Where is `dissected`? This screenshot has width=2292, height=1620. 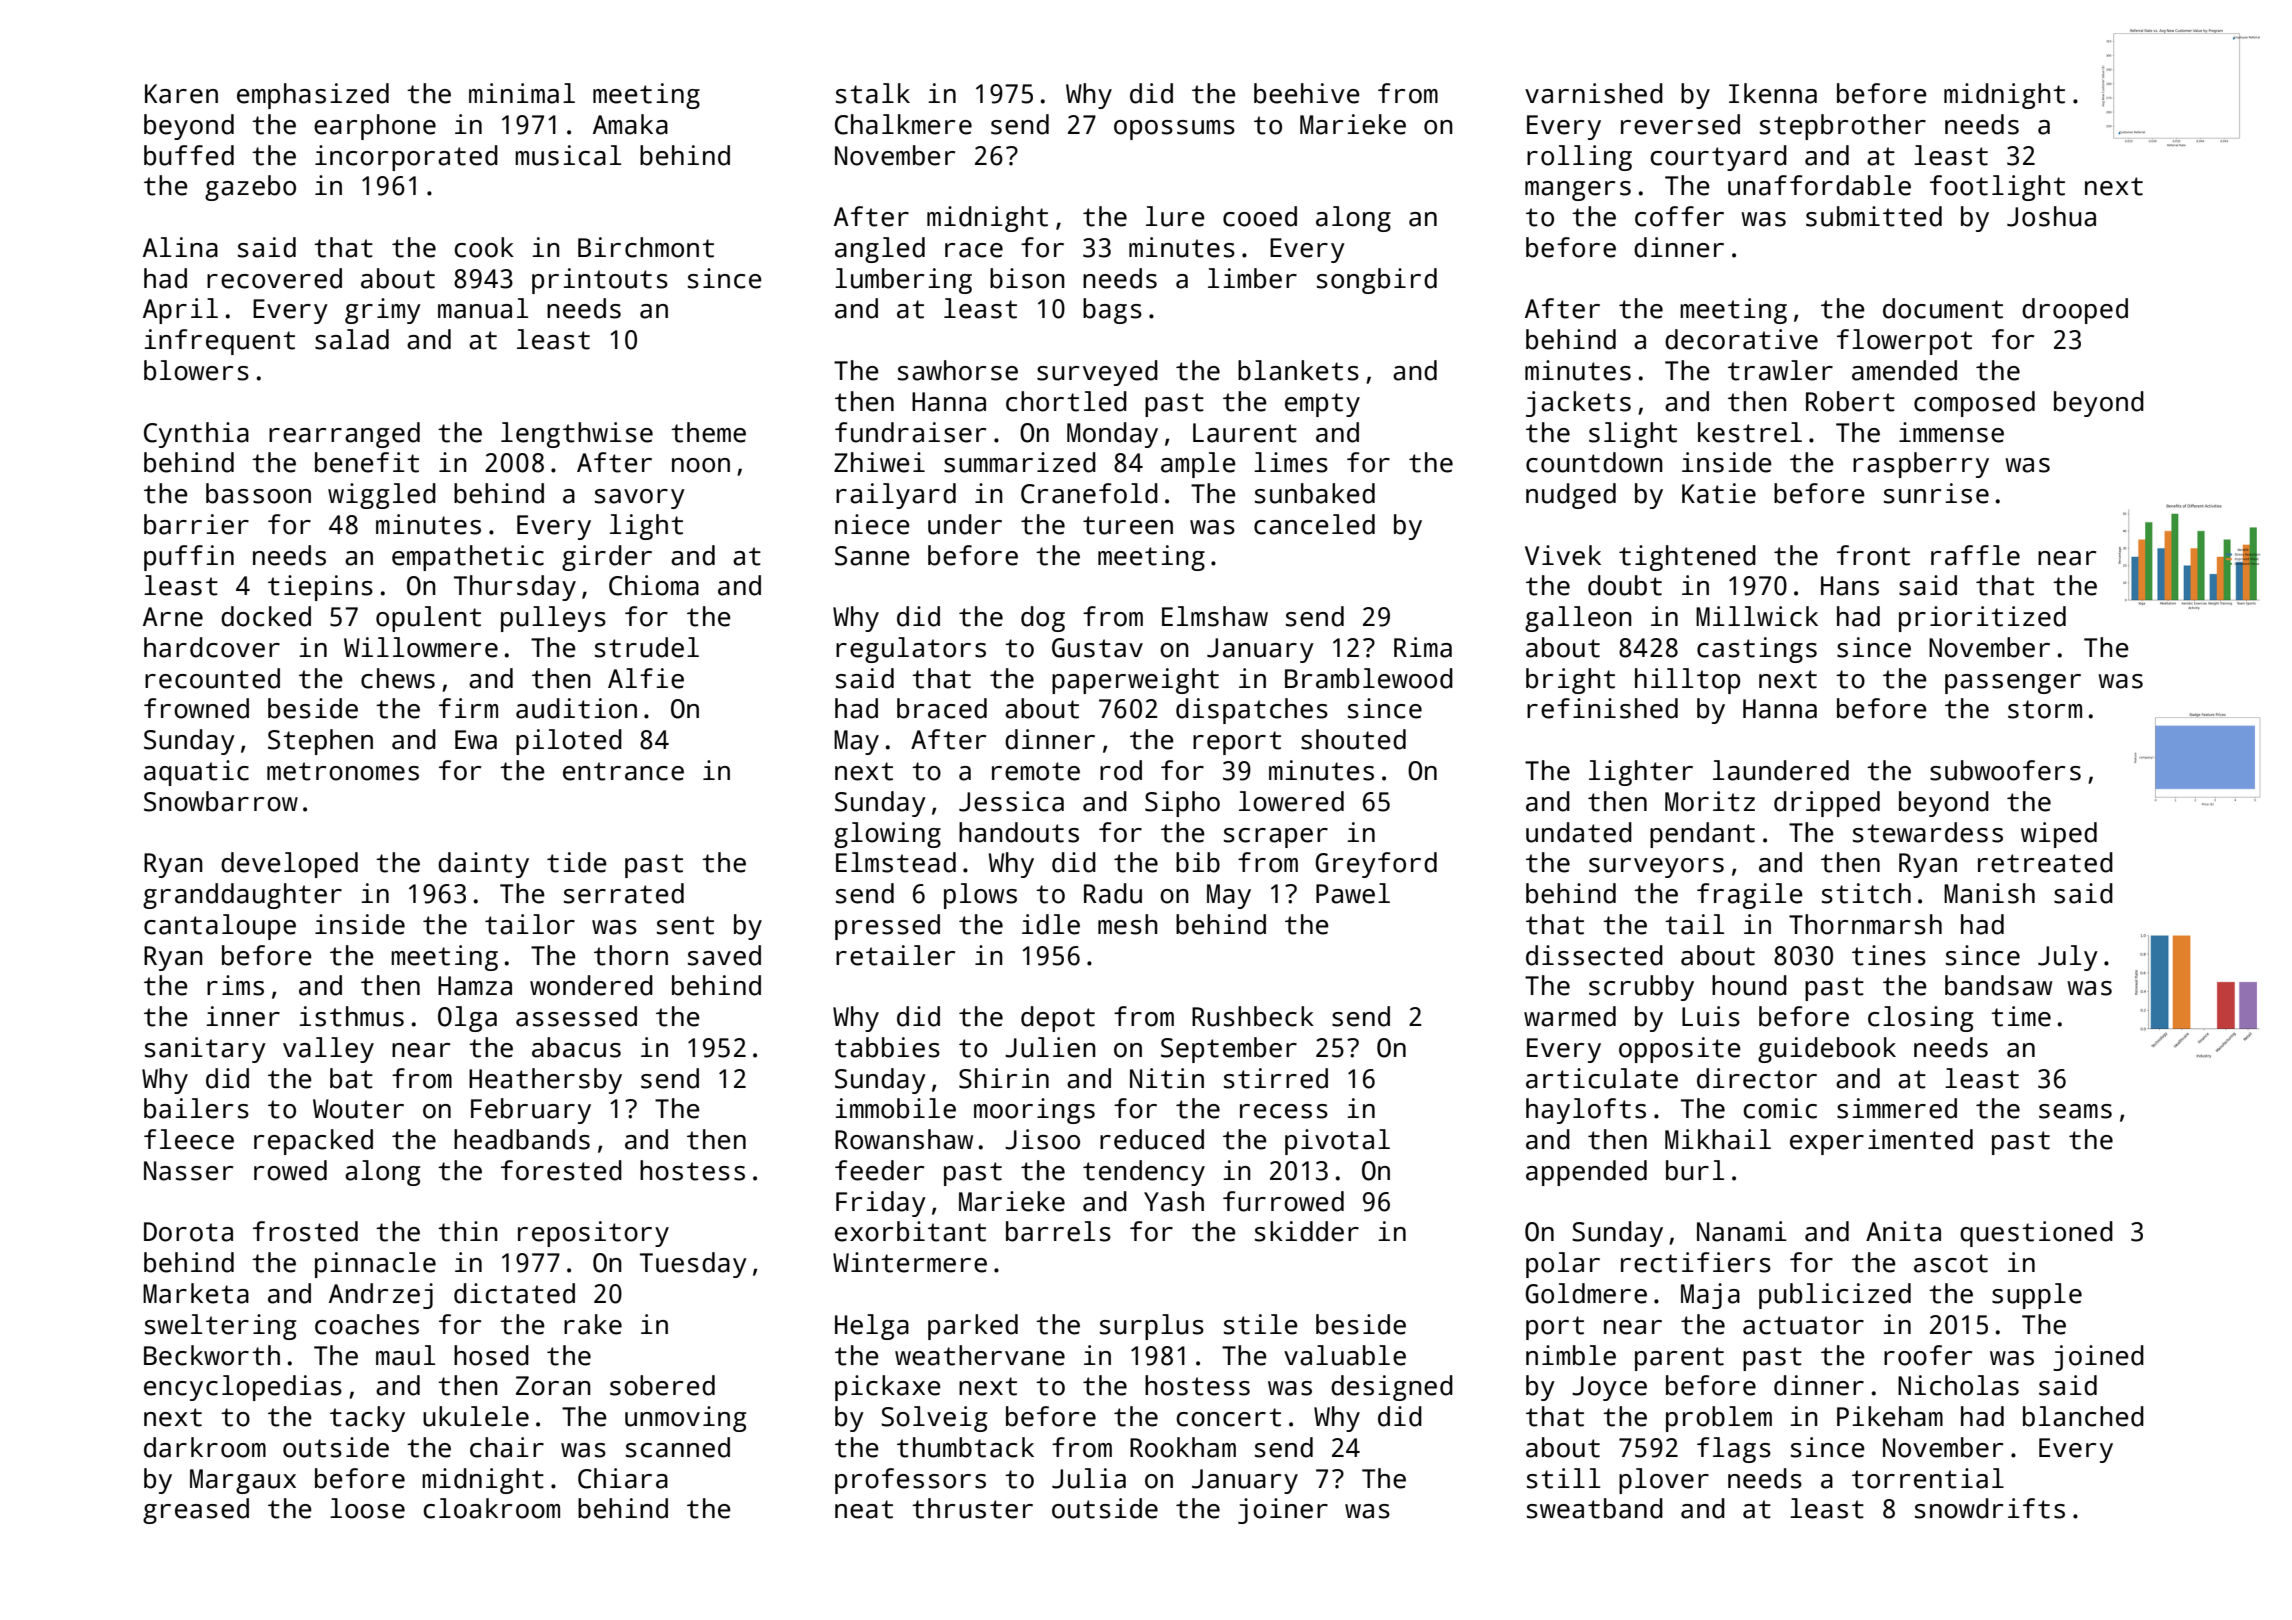
dissected is located at coordinates (1594, 955).
